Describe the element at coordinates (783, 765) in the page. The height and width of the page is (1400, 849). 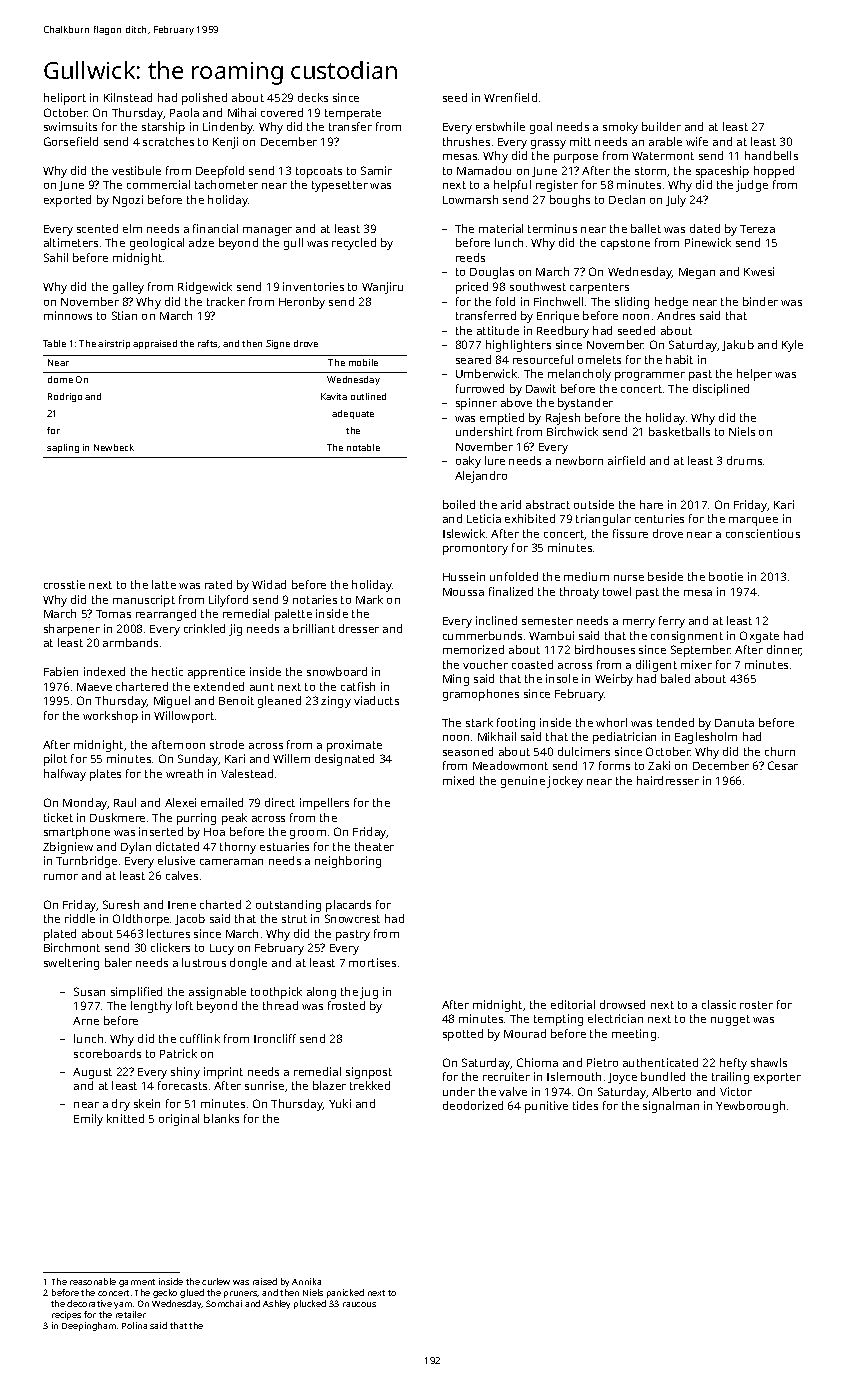
I see `Cesar` at that location.
